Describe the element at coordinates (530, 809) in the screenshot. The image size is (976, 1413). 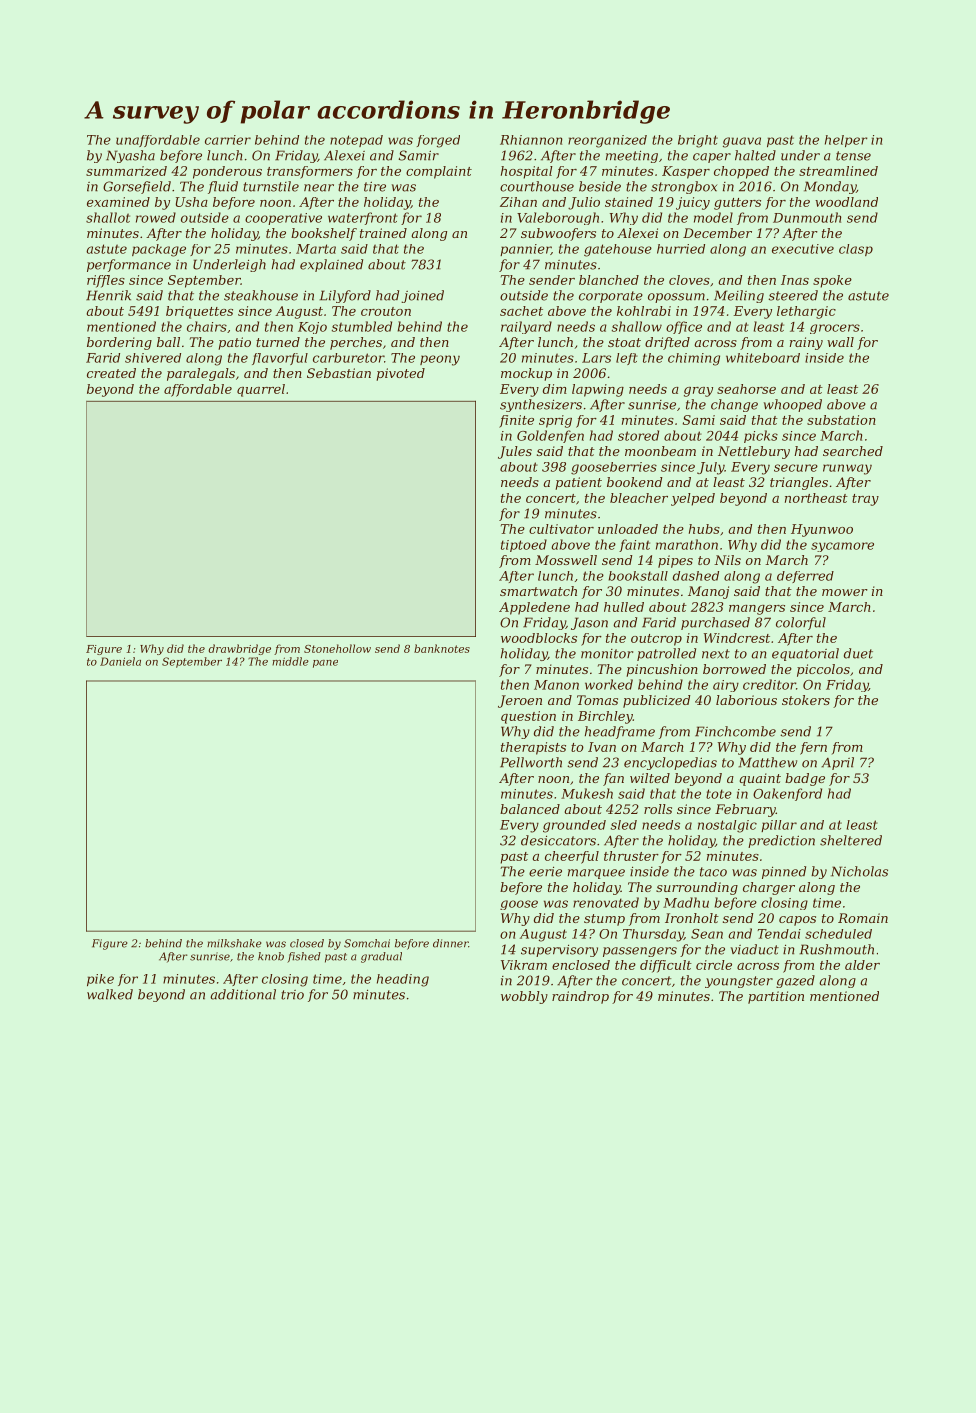
I see `balanced` at that location.
